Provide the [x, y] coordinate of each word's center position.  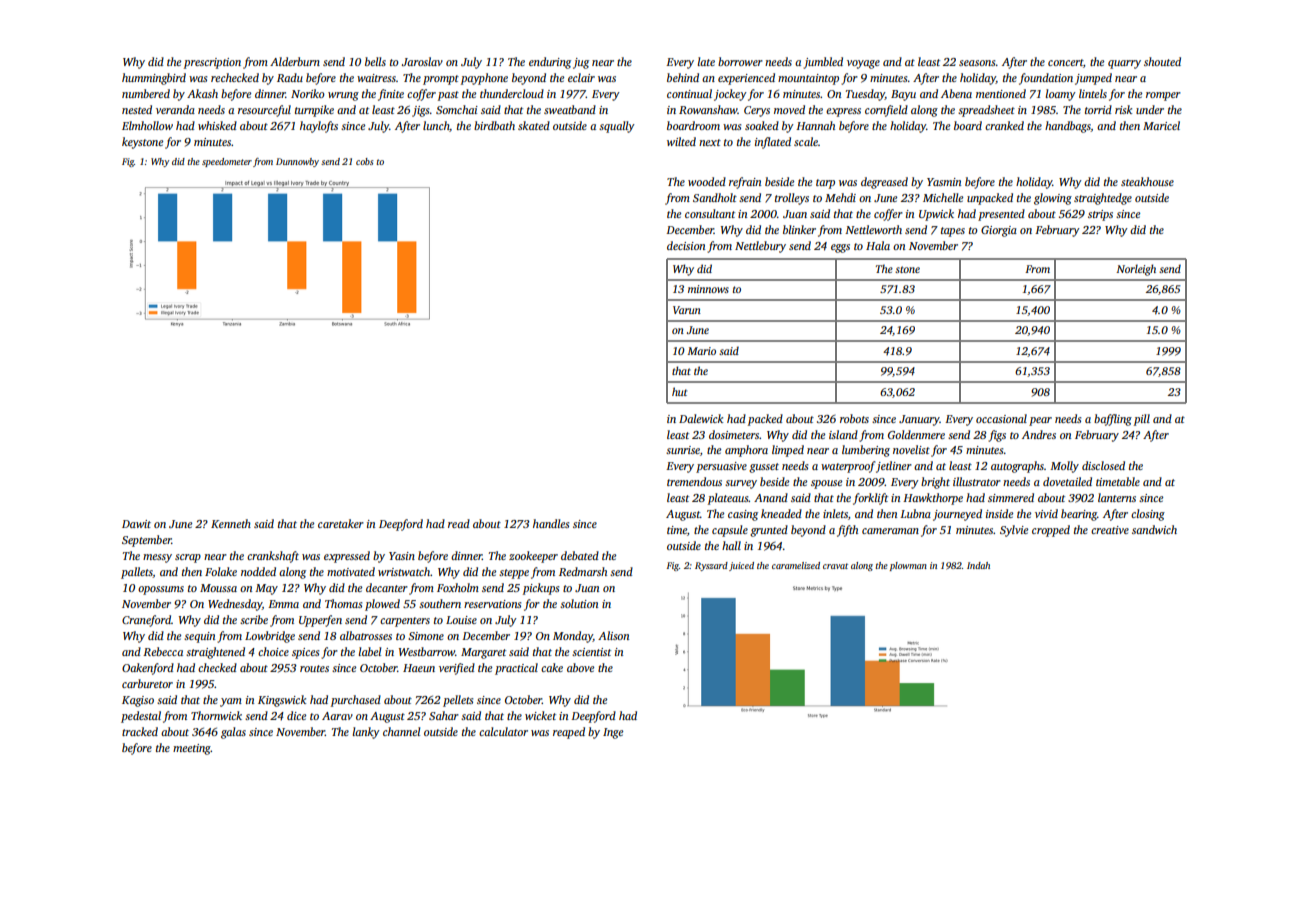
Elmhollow [147, 125]
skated [534, 125]
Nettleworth [873, 229]
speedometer [227, 162]
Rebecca [163, 651]
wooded [707, 181]
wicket [540, 715]
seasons [977, 63]
